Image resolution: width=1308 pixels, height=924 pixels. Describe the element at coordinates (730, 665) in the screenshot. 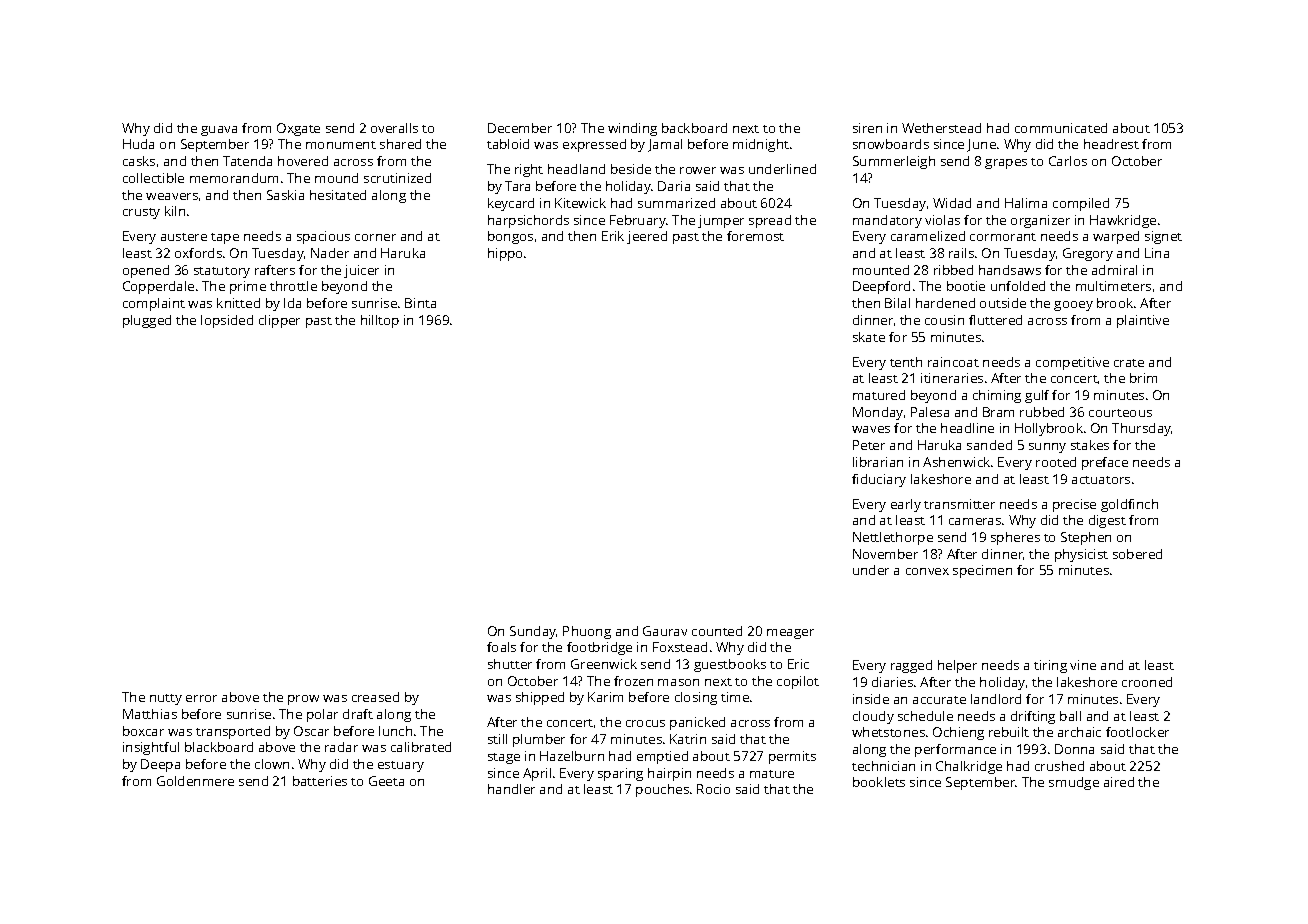

I see `guestbooks` at that location.
